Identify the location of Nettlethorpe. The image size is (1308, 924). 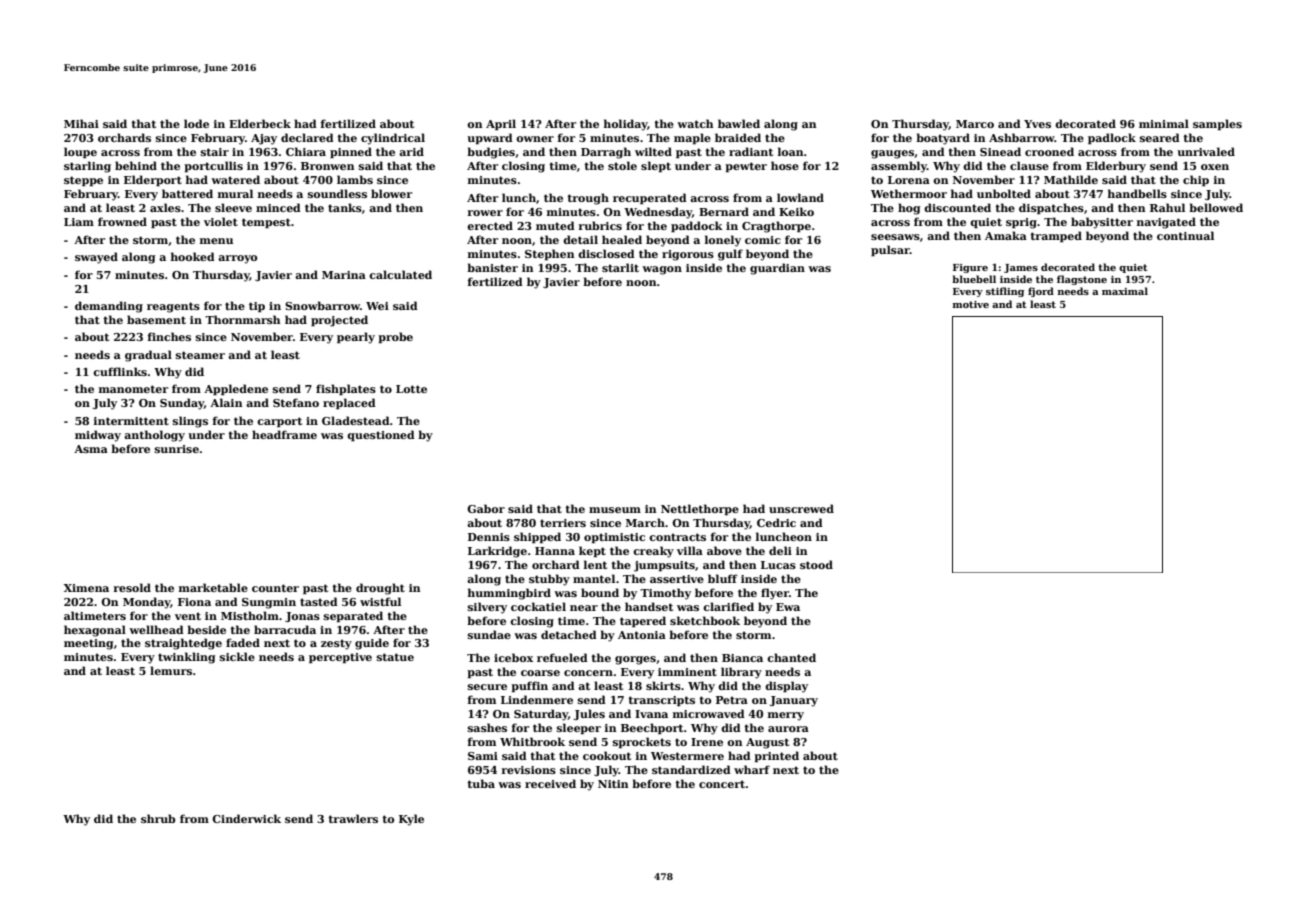
(700, 509).
